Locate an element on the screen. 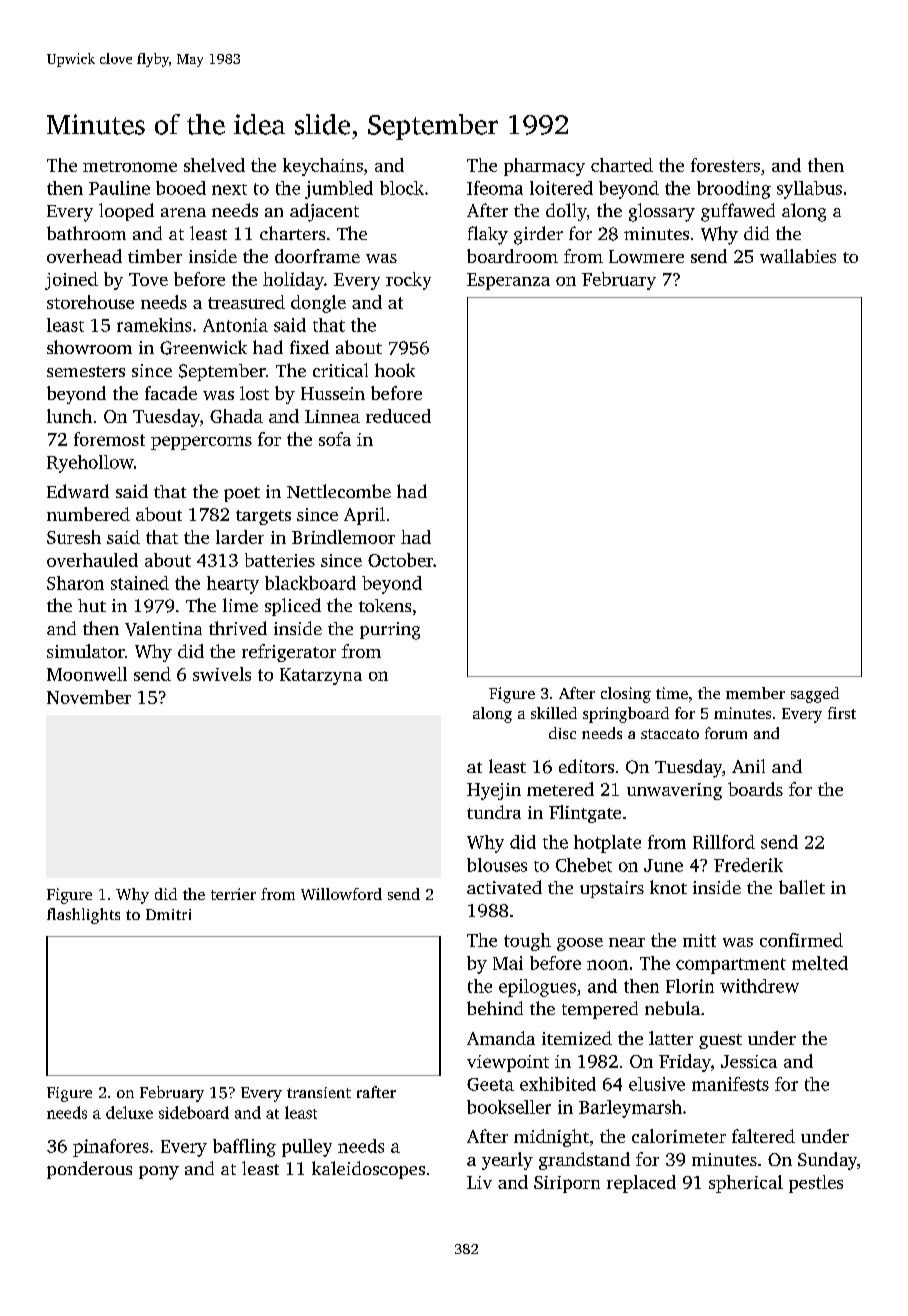  Katarzyna is located at coordinates (321, 676).
